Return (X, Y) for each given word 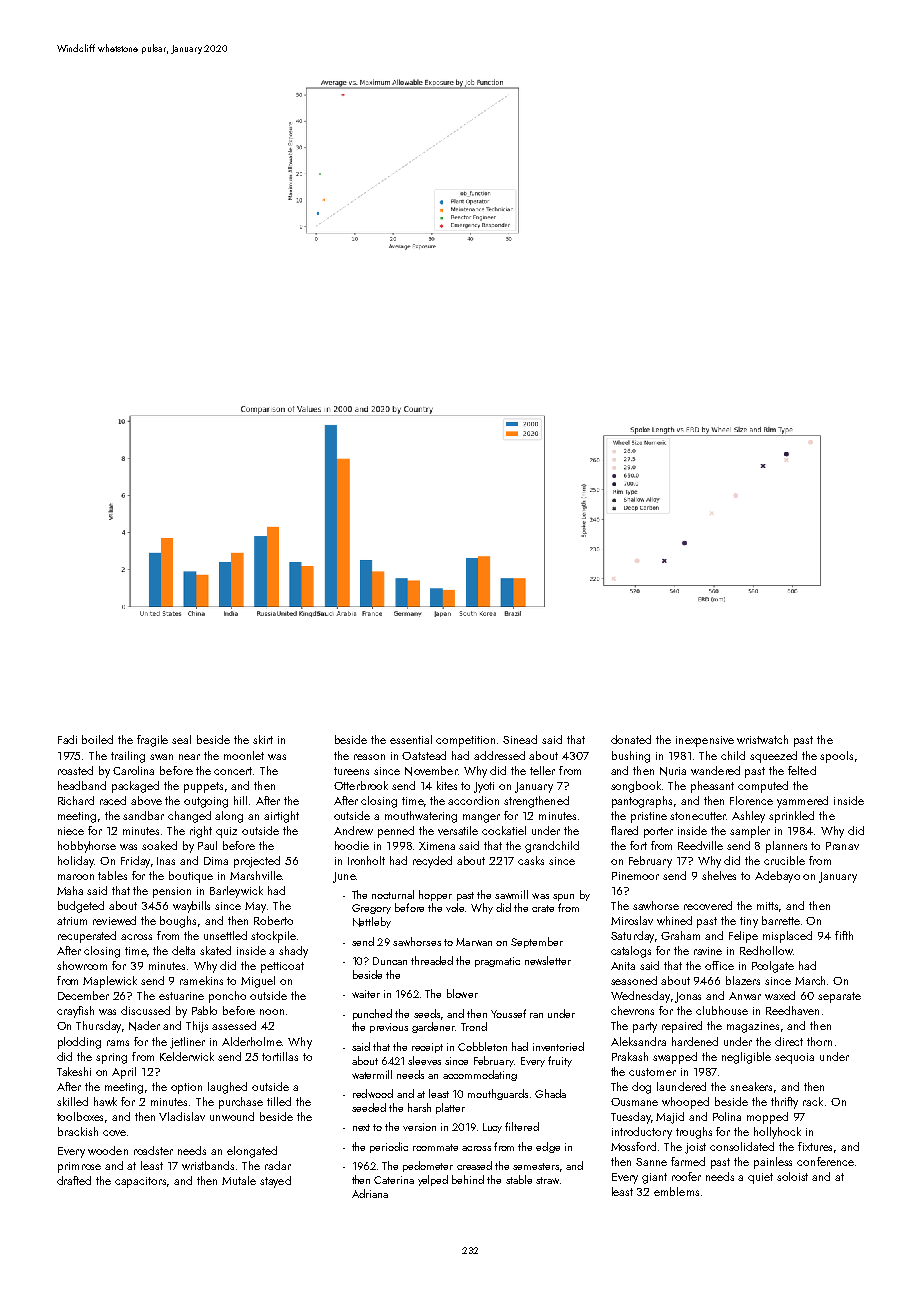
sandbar (143, 815)
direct (789, 1041)
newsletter (548, 960)
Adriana (370, 1193)
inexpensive (705, 741)
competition (465, 741)
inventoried (558, 1046)
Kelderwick (187, 1056)
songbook (636, 787)
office (719, 965)
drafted (74, 1180)
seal (181, 739)
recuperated (87, 937)
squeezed (773, 757)
